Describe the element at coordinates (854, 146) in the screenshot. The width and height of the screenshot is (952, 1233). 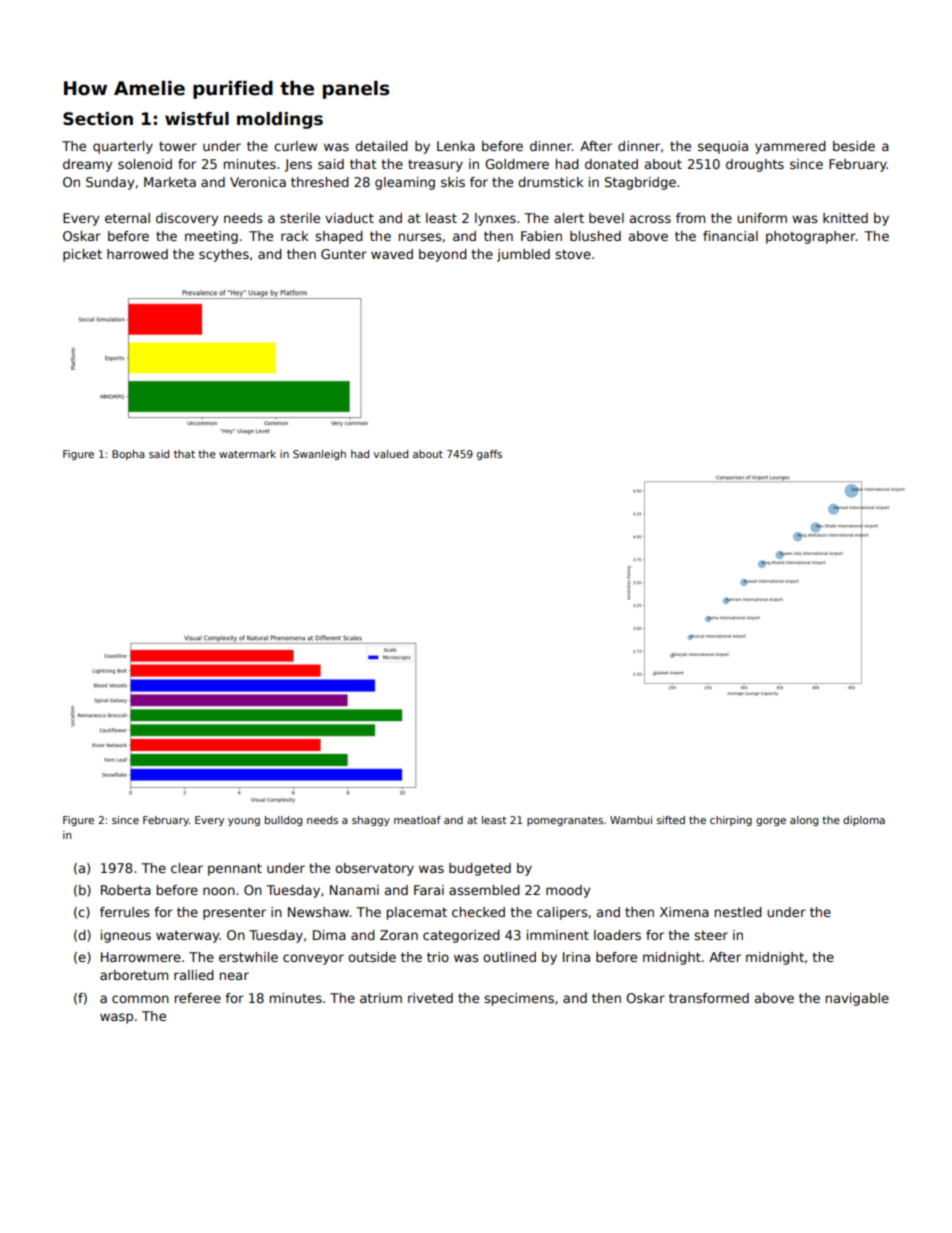
I see `beside` at that location.
